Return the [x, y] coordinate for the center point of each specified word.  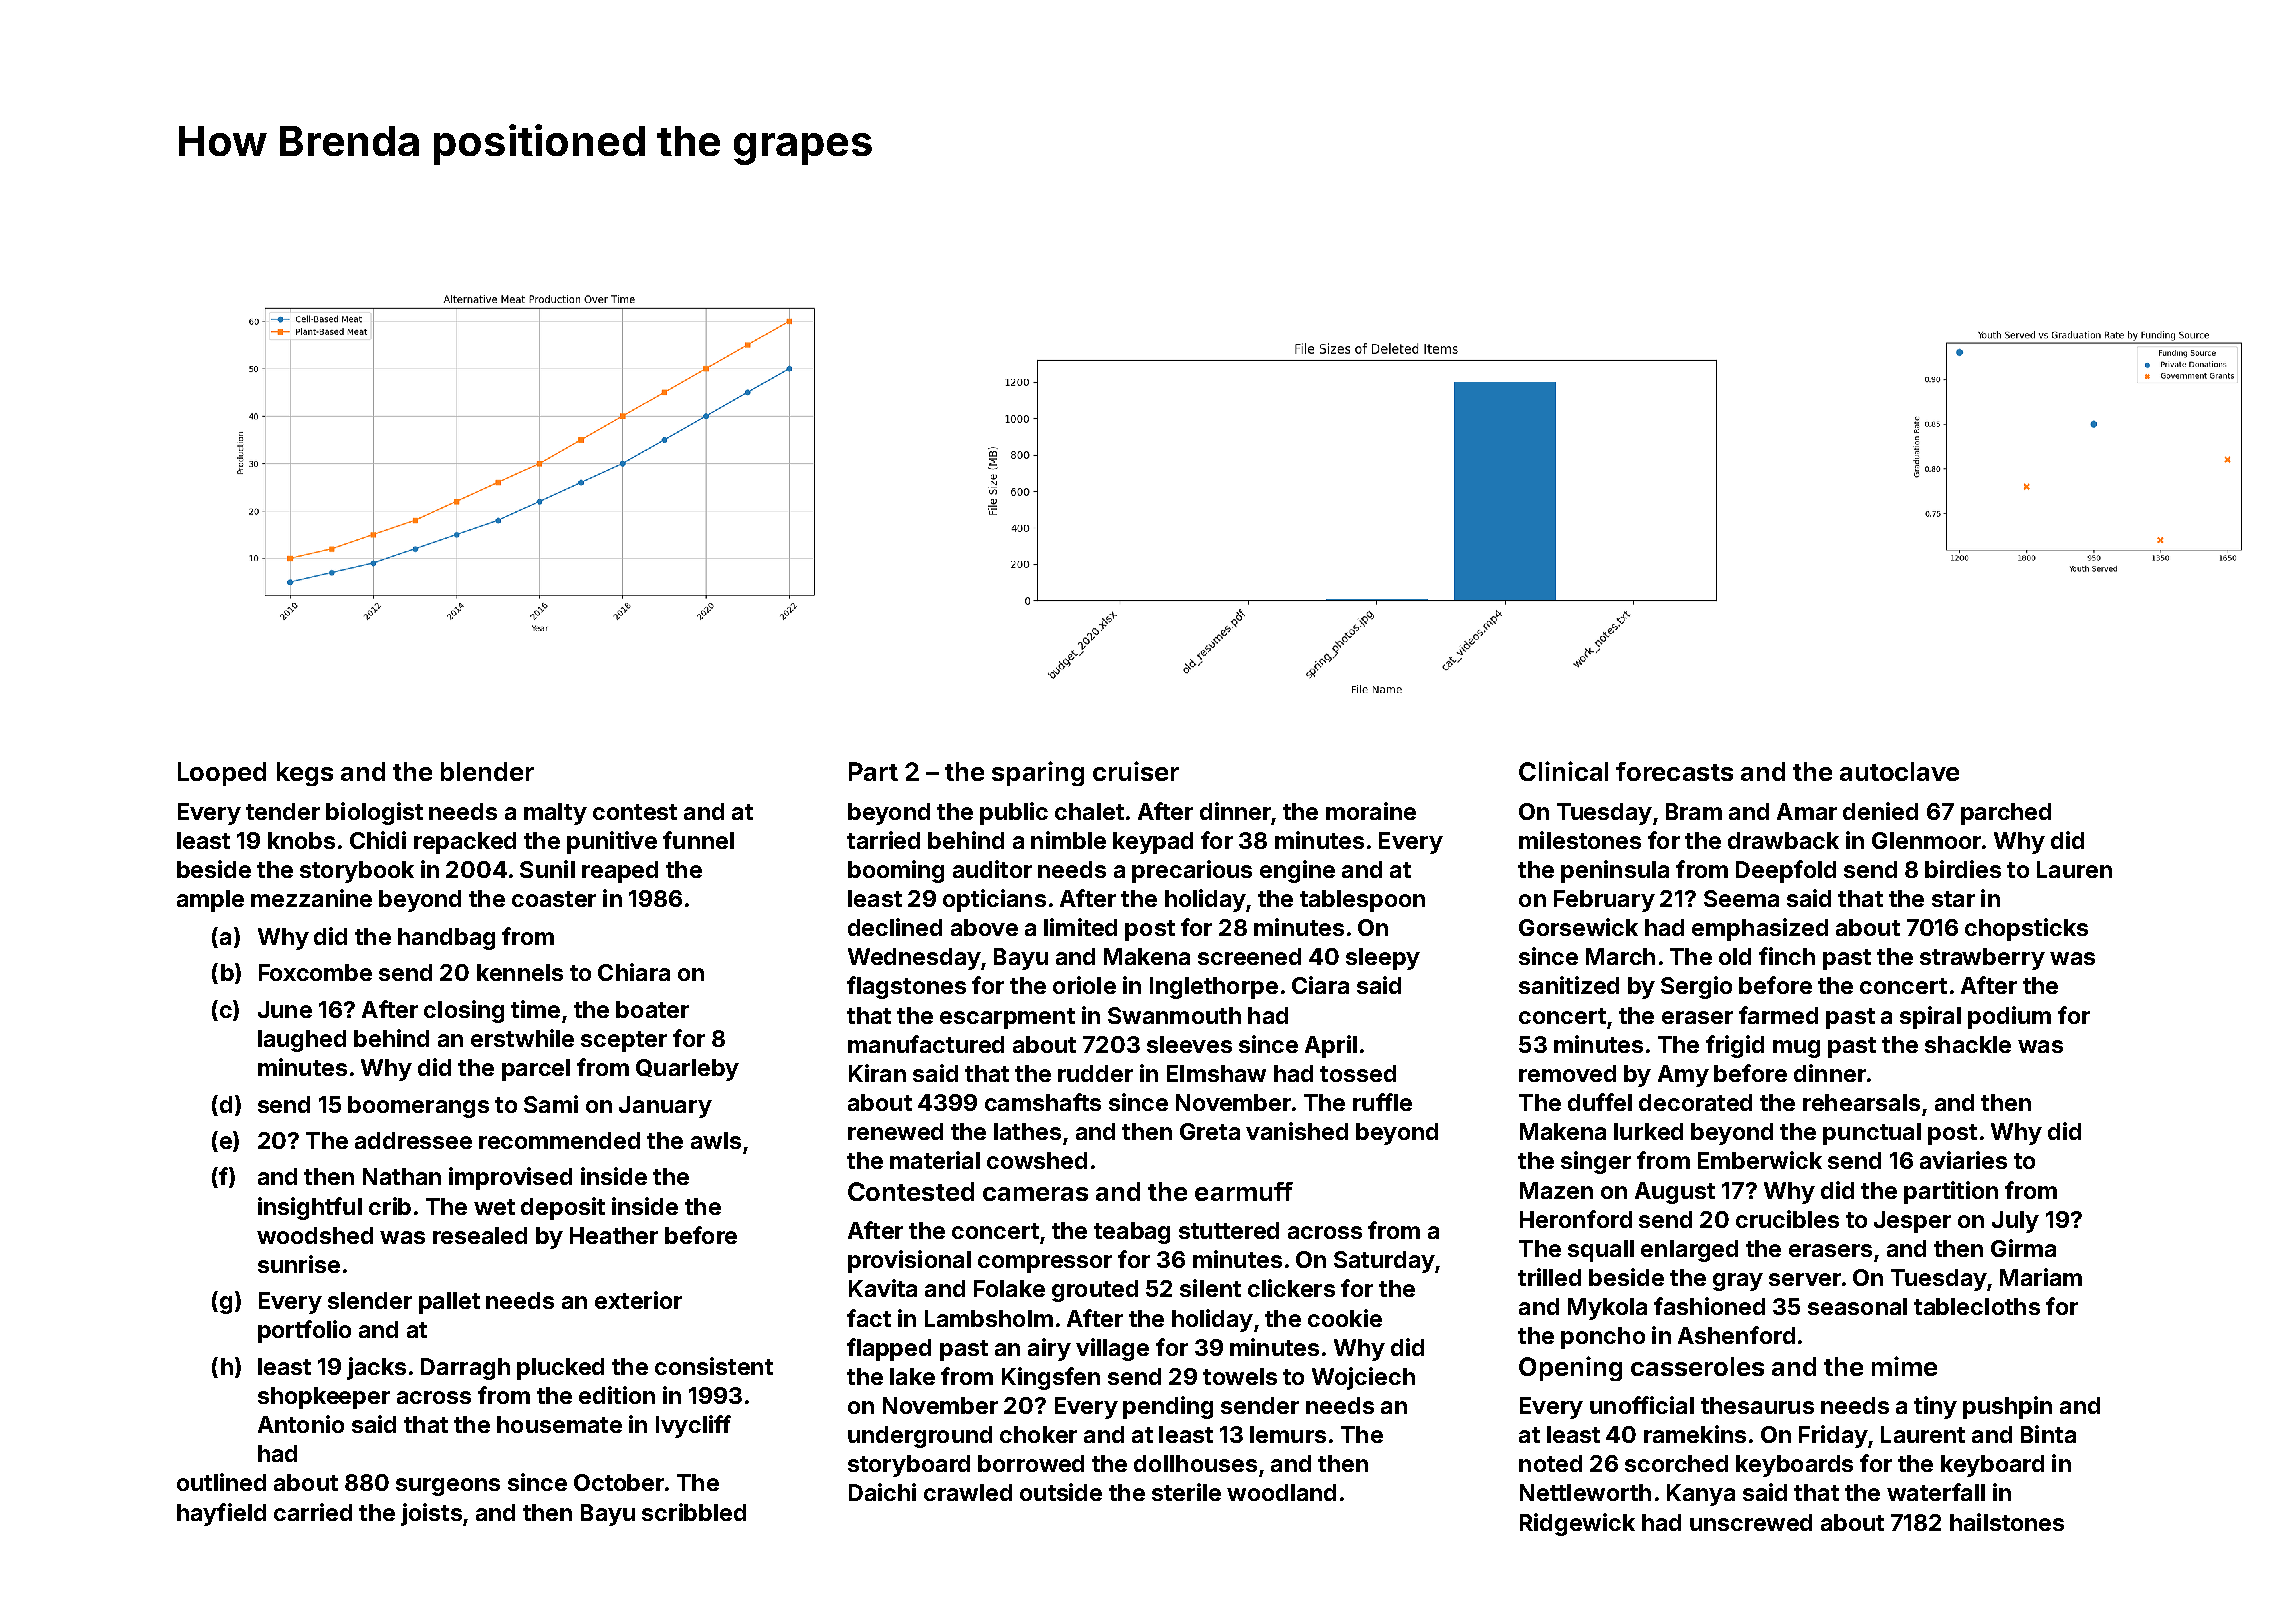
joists [431, 1514]
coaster [554, 899]
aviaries [1963, 1160]
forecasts [1674, 771]
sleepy [1383, 959]
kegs [305, 774]
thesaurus [1757, 1405]
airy [1049, 1349]
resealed [480, 1235]
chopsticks [2026, 929]
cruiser [1136, 771]
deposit [563, 1208]
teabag [1132, 1233]
